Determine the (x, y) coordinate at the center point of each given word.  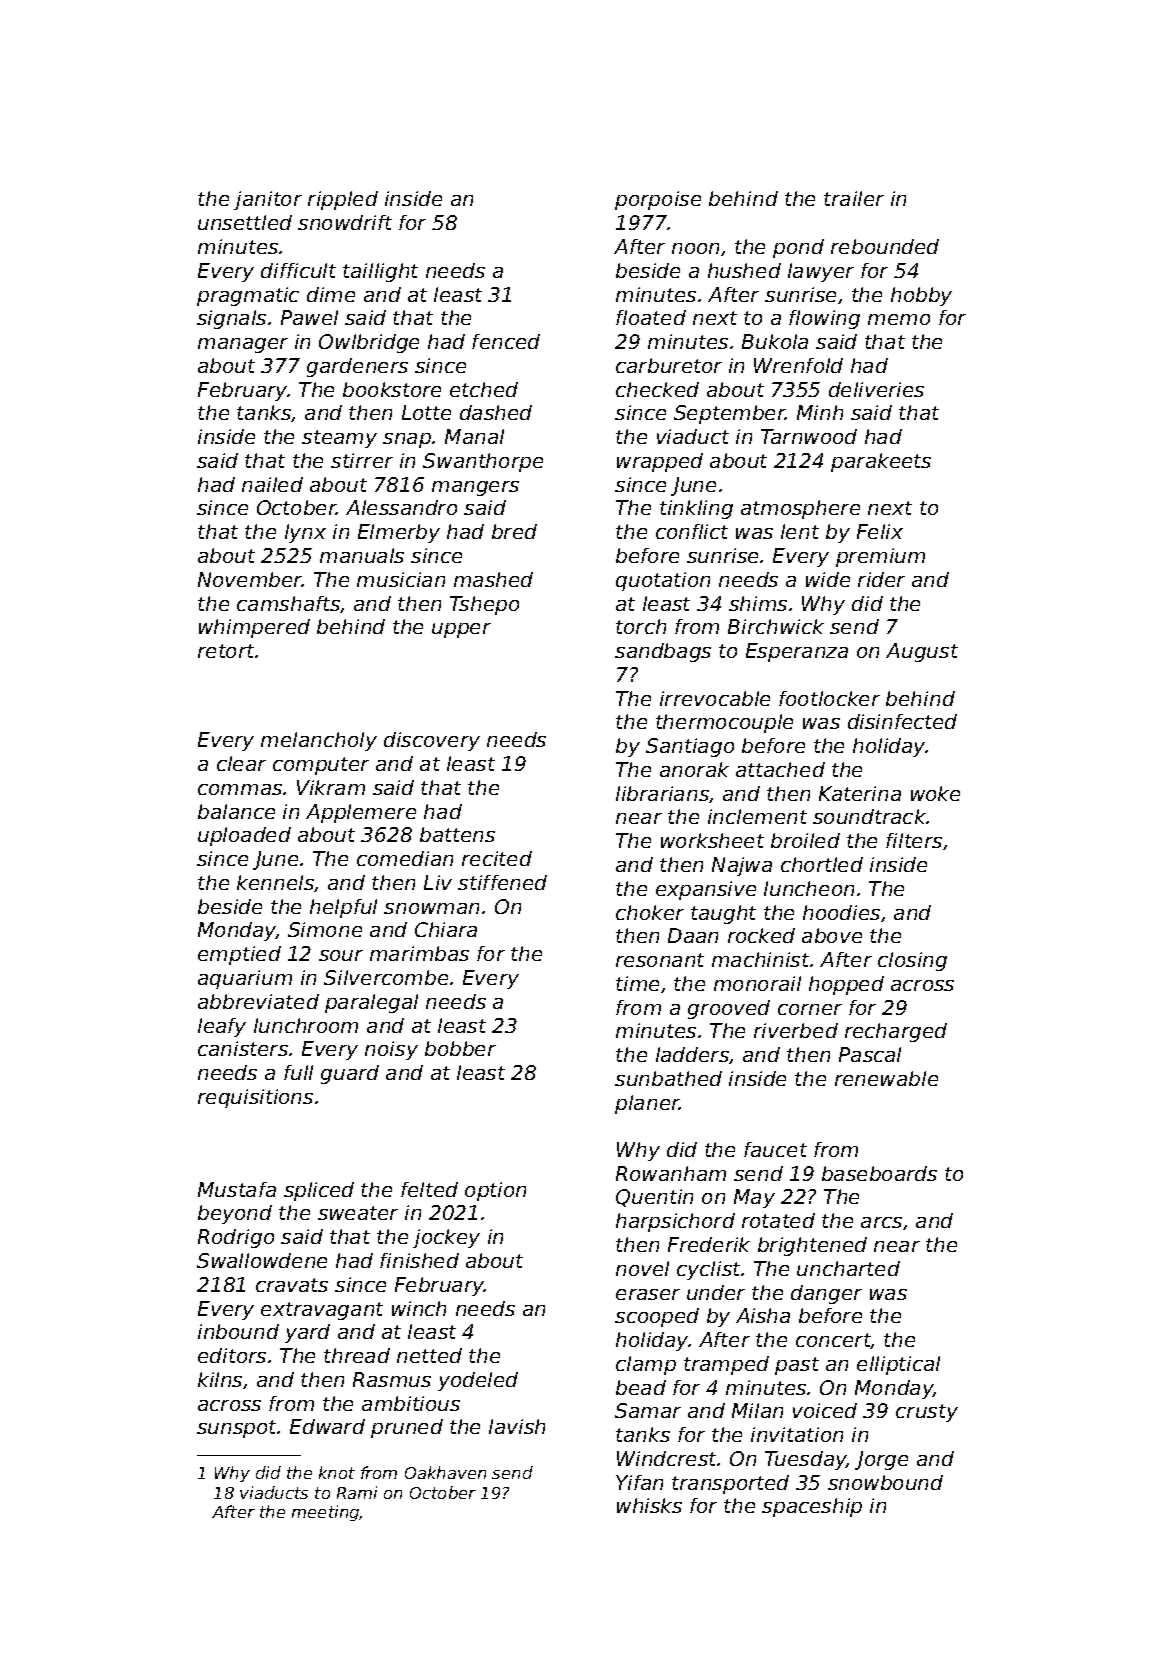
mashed (493, 579)
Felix (880, 531)
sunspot (237, 1429)
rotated (778, 1220)
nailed (272, 484)
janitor (268, 200)
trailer (854, 198)
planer (647, 1104)
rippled (343, 200)
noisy (391, 1050)
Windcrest (667, 1458)
